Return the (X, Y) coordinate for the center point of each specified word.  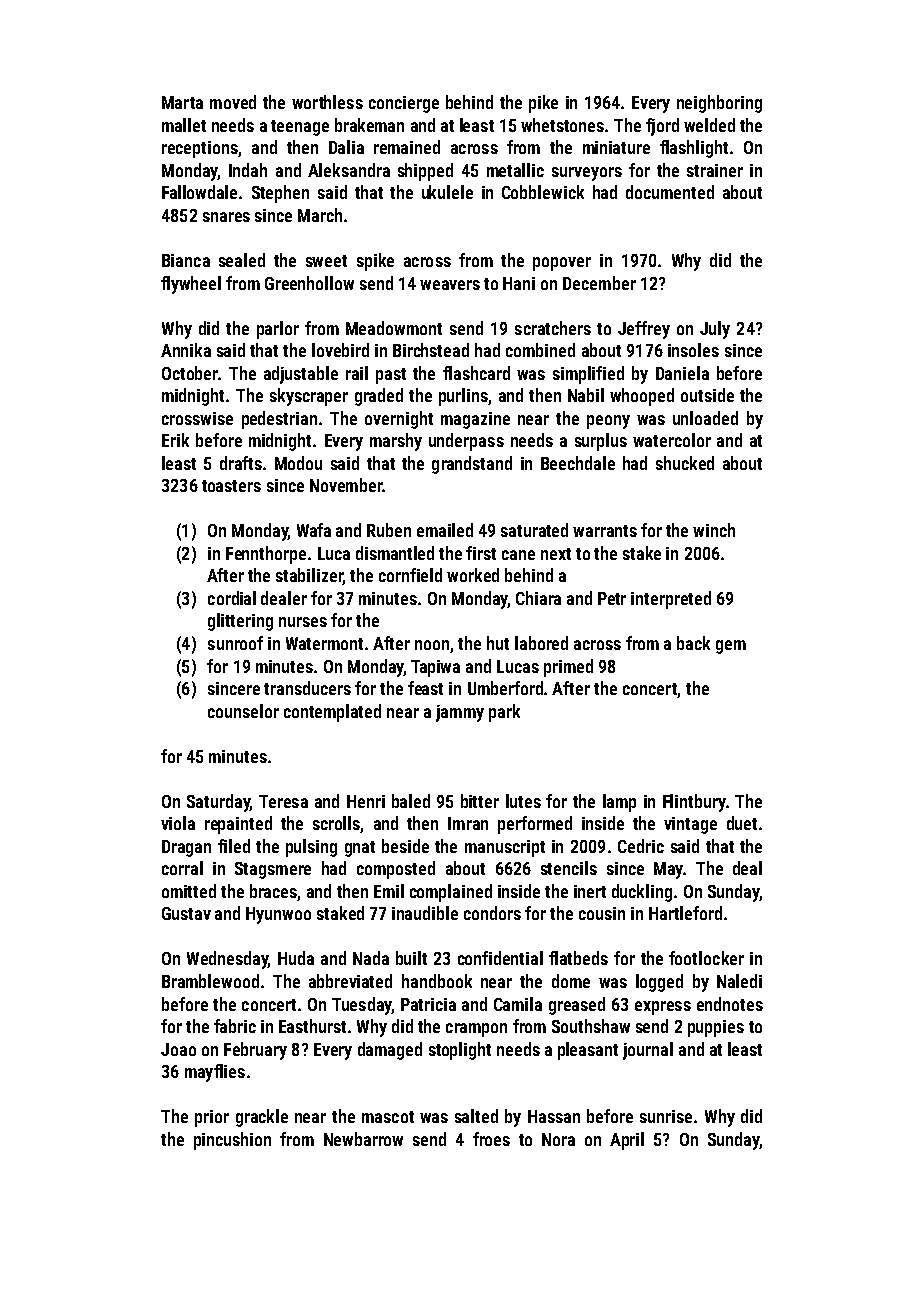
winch (714, 530)
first (481, 553)
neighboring (719, 104)
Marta (182, 102)
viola (178, 823)
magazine (475, 420)
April (627, 1141)
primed (568, 668)
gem (731, 647)
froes (491, 1139)
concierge (404, 104)
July (715, 330)
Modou (298, 463)
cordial (232, 598)
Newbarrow (363, 1139)
